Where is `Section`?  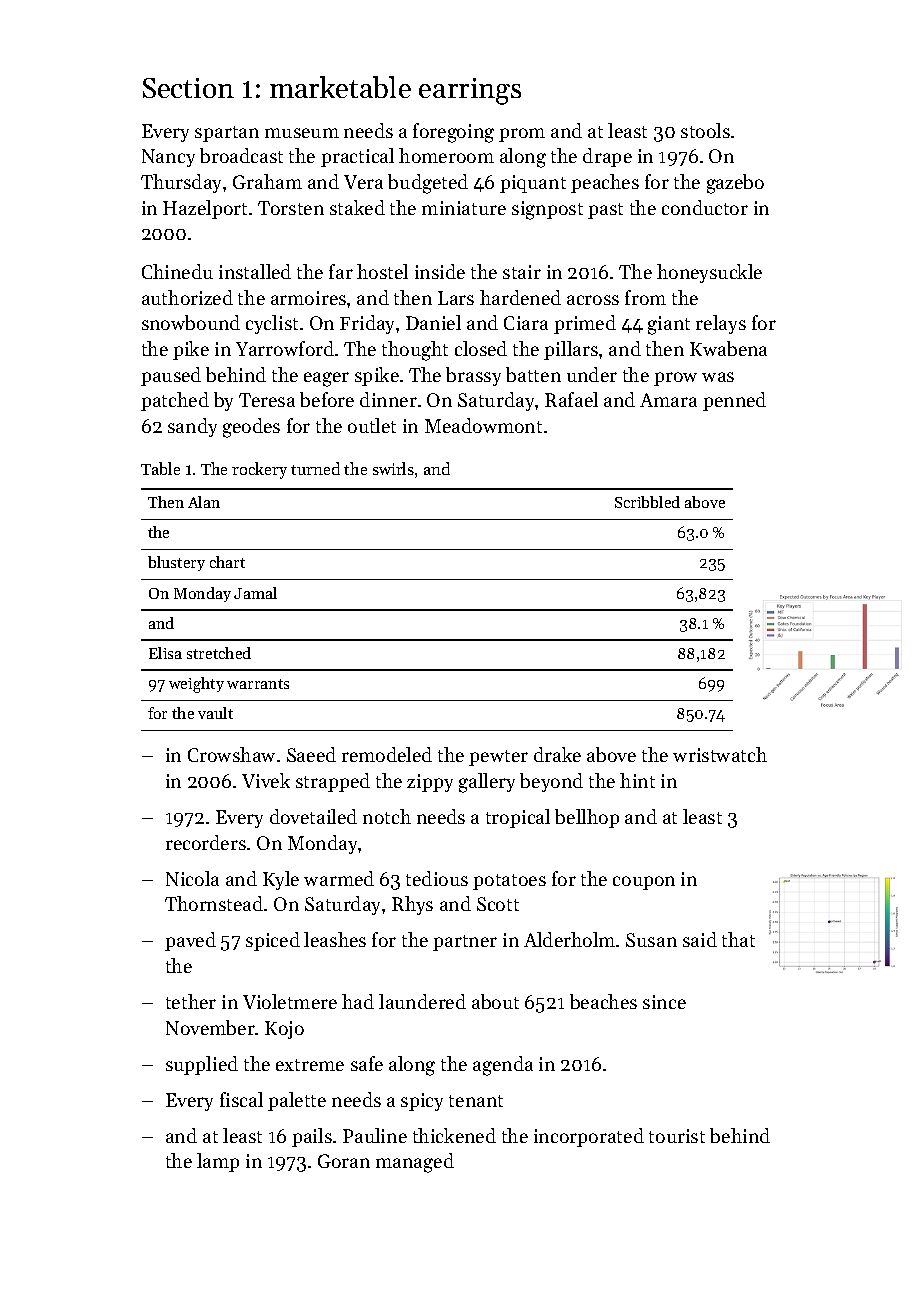
Section is located at coordinates (188, 88).
